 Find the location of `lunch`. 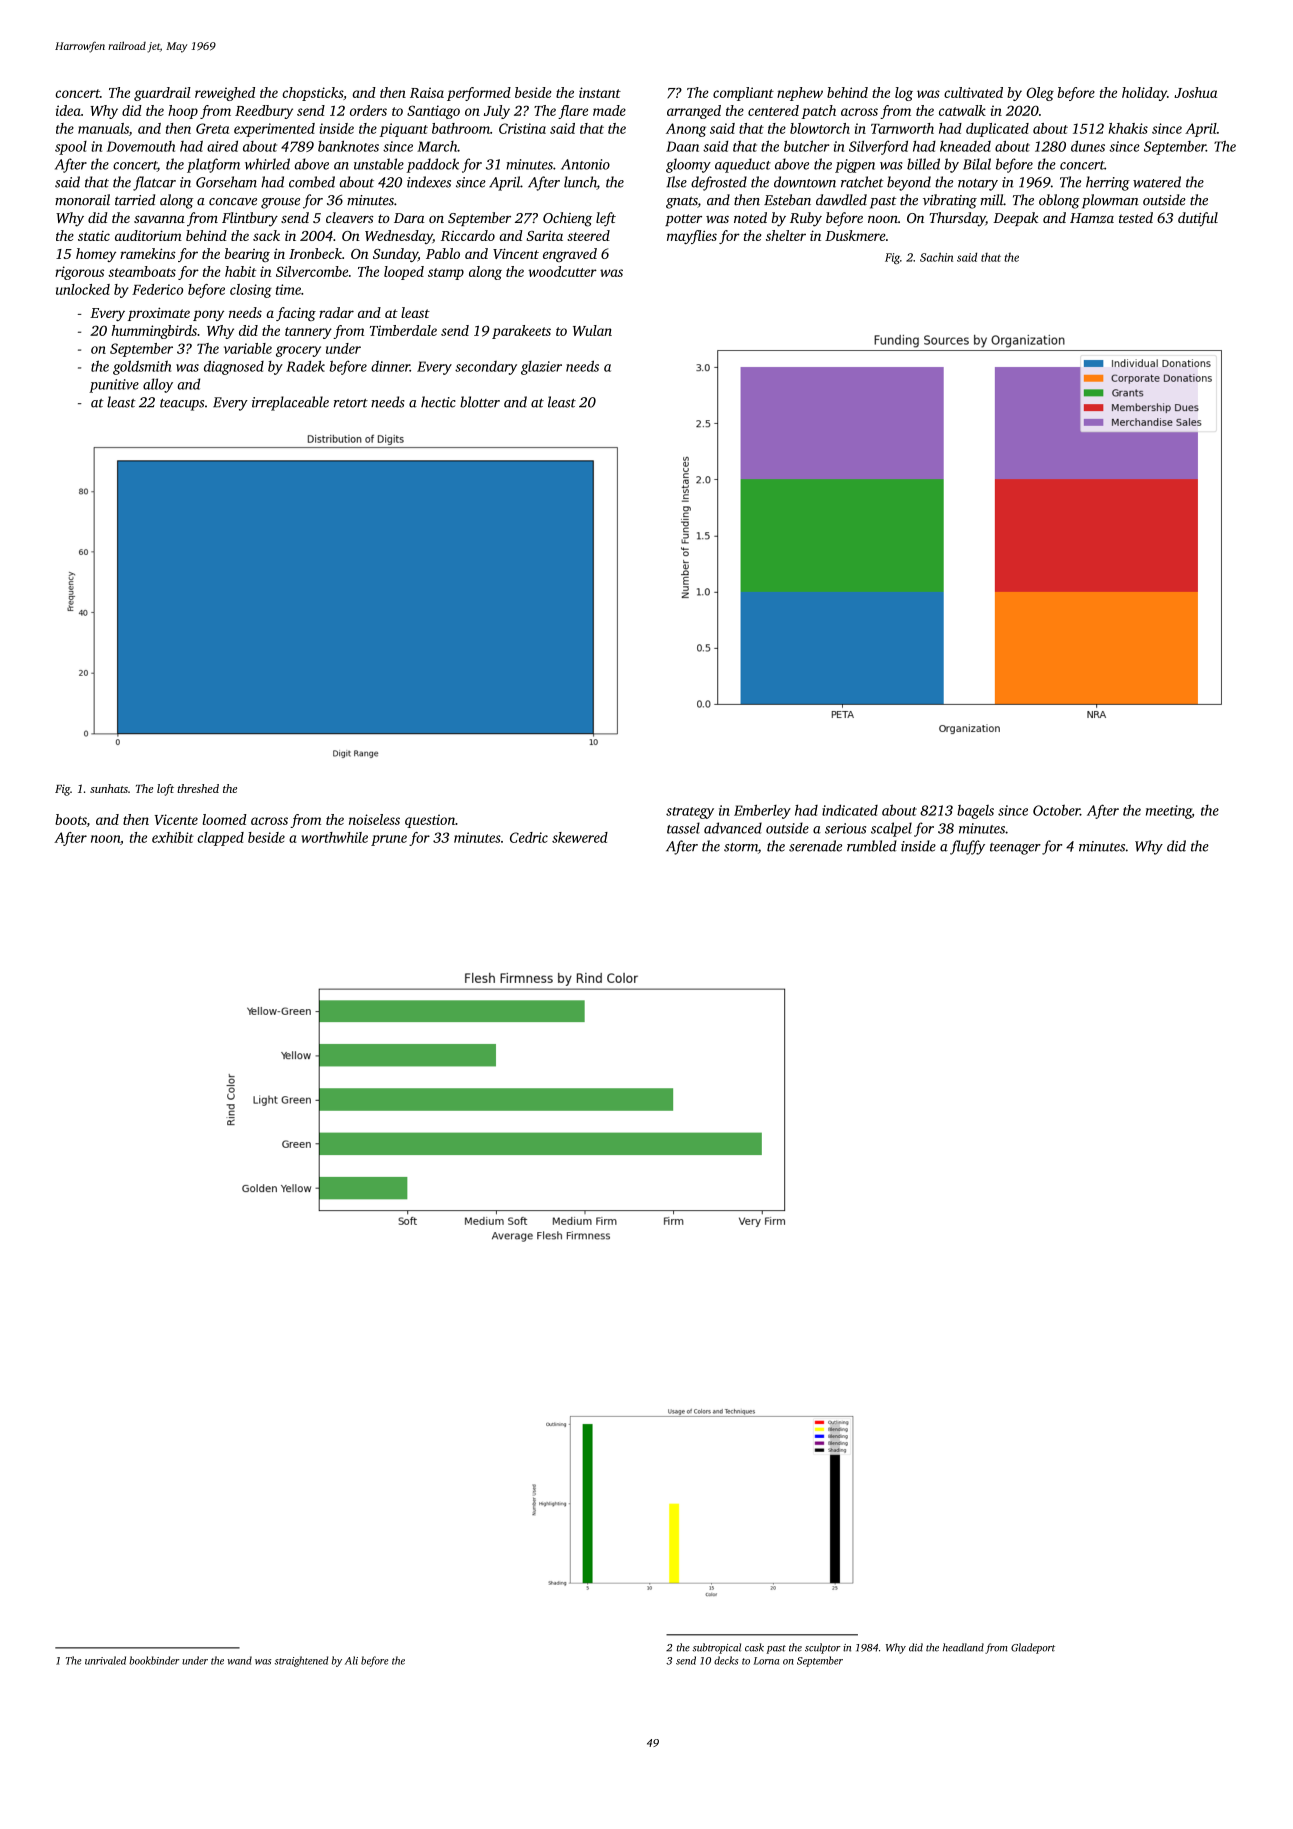

lunch is located at coordinates (580, 183).
